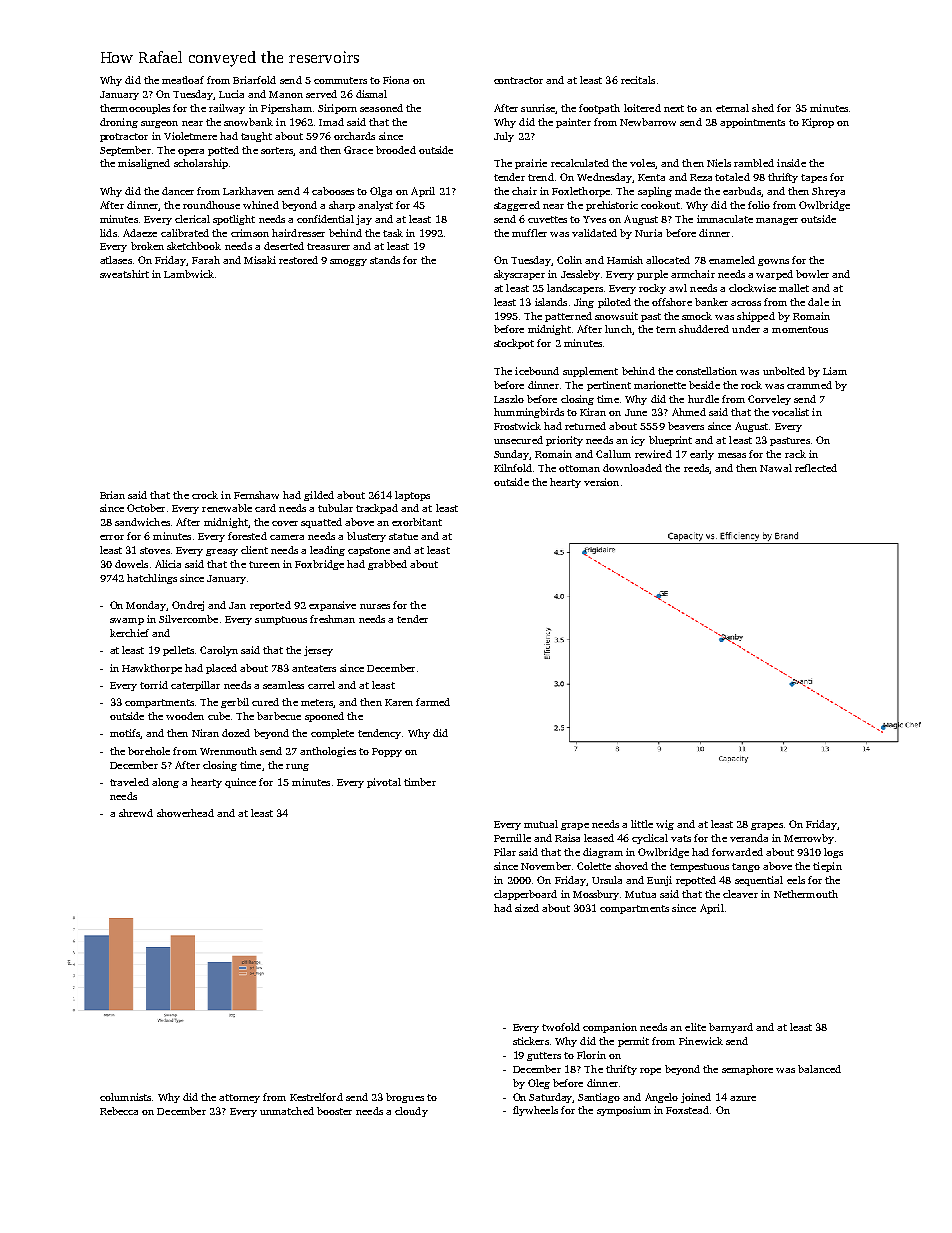 The height and width of the page is (1233, 952). What do you see at coordinates (433, 702) in the page?
I see `farmed` at bounding box center [433, 702].
